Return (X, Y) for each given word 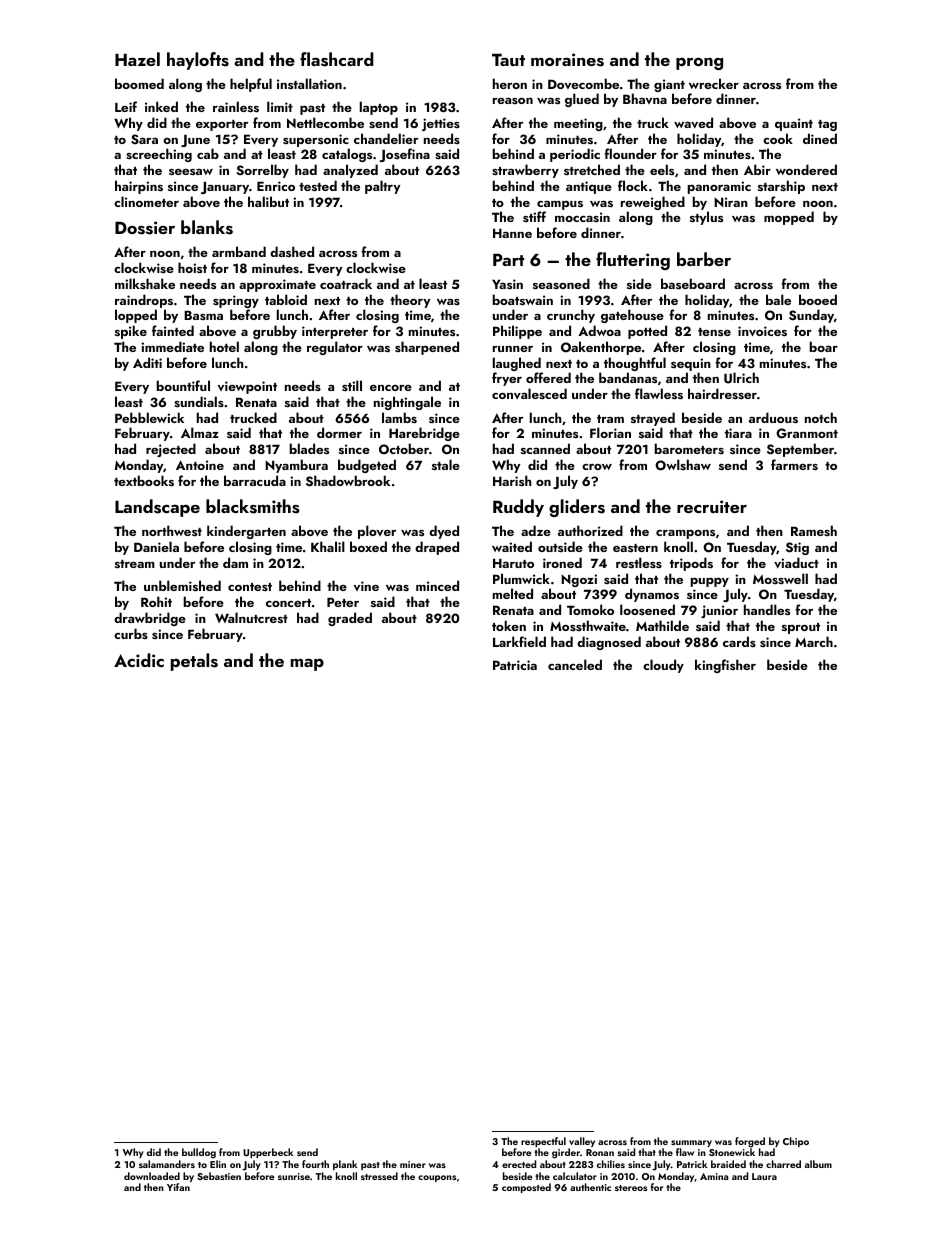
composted (526, 1188)
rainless (236, 106)
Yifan (178, 1187)
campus (560, 205)
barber (704, 259)
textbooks (144, 480)
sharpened (427, 348)
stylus (706, 218)
